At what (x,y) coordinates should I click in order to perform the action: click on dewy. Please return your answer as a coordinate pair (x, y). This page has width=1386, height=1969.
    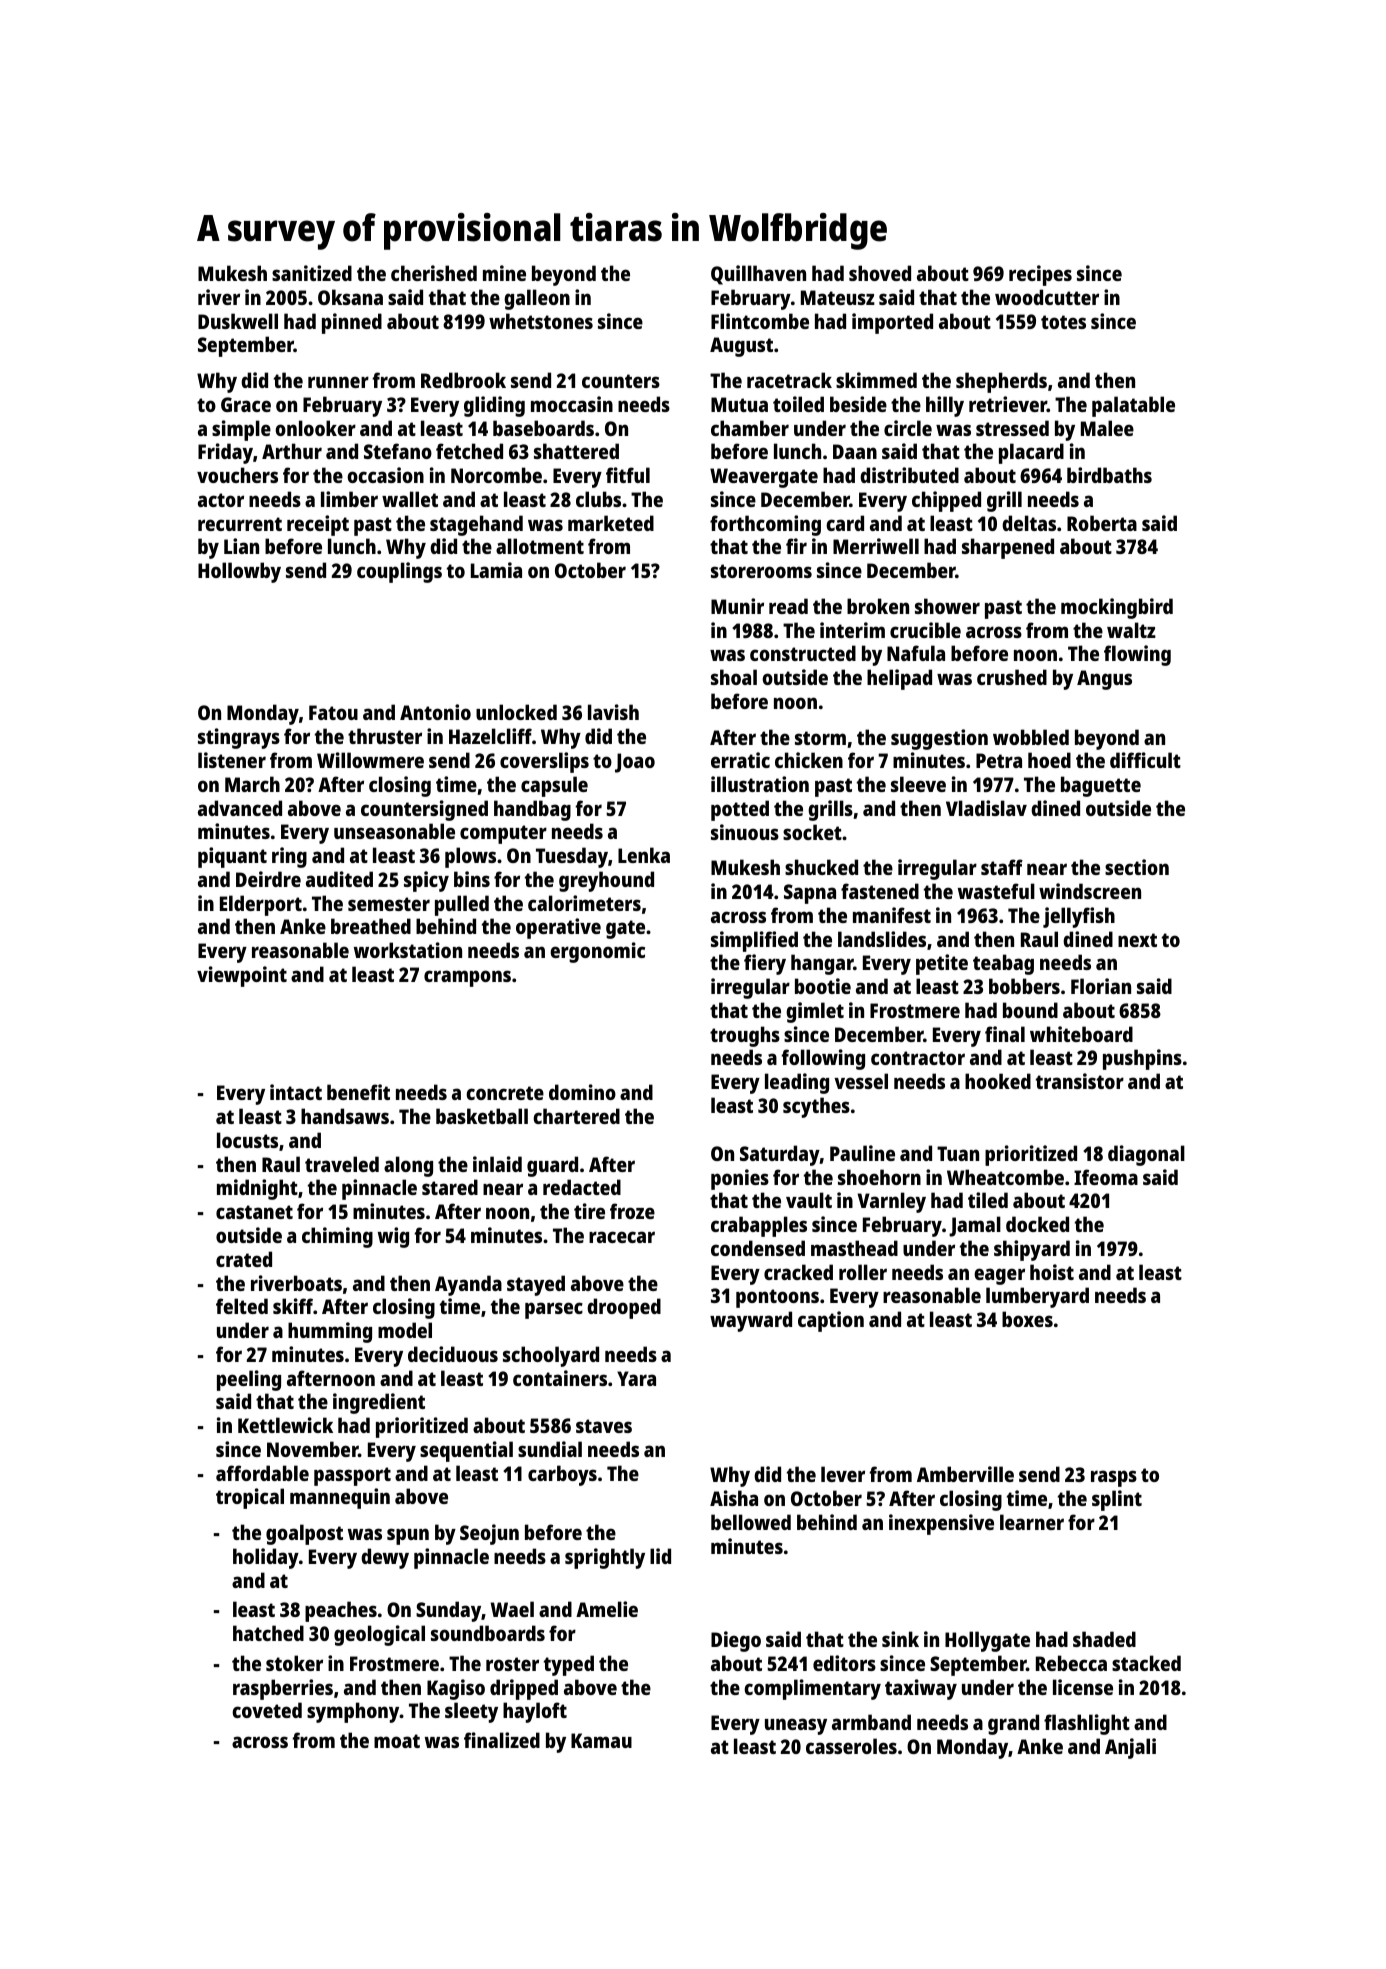
    Looking at the image, I should click on (385, 1558).
